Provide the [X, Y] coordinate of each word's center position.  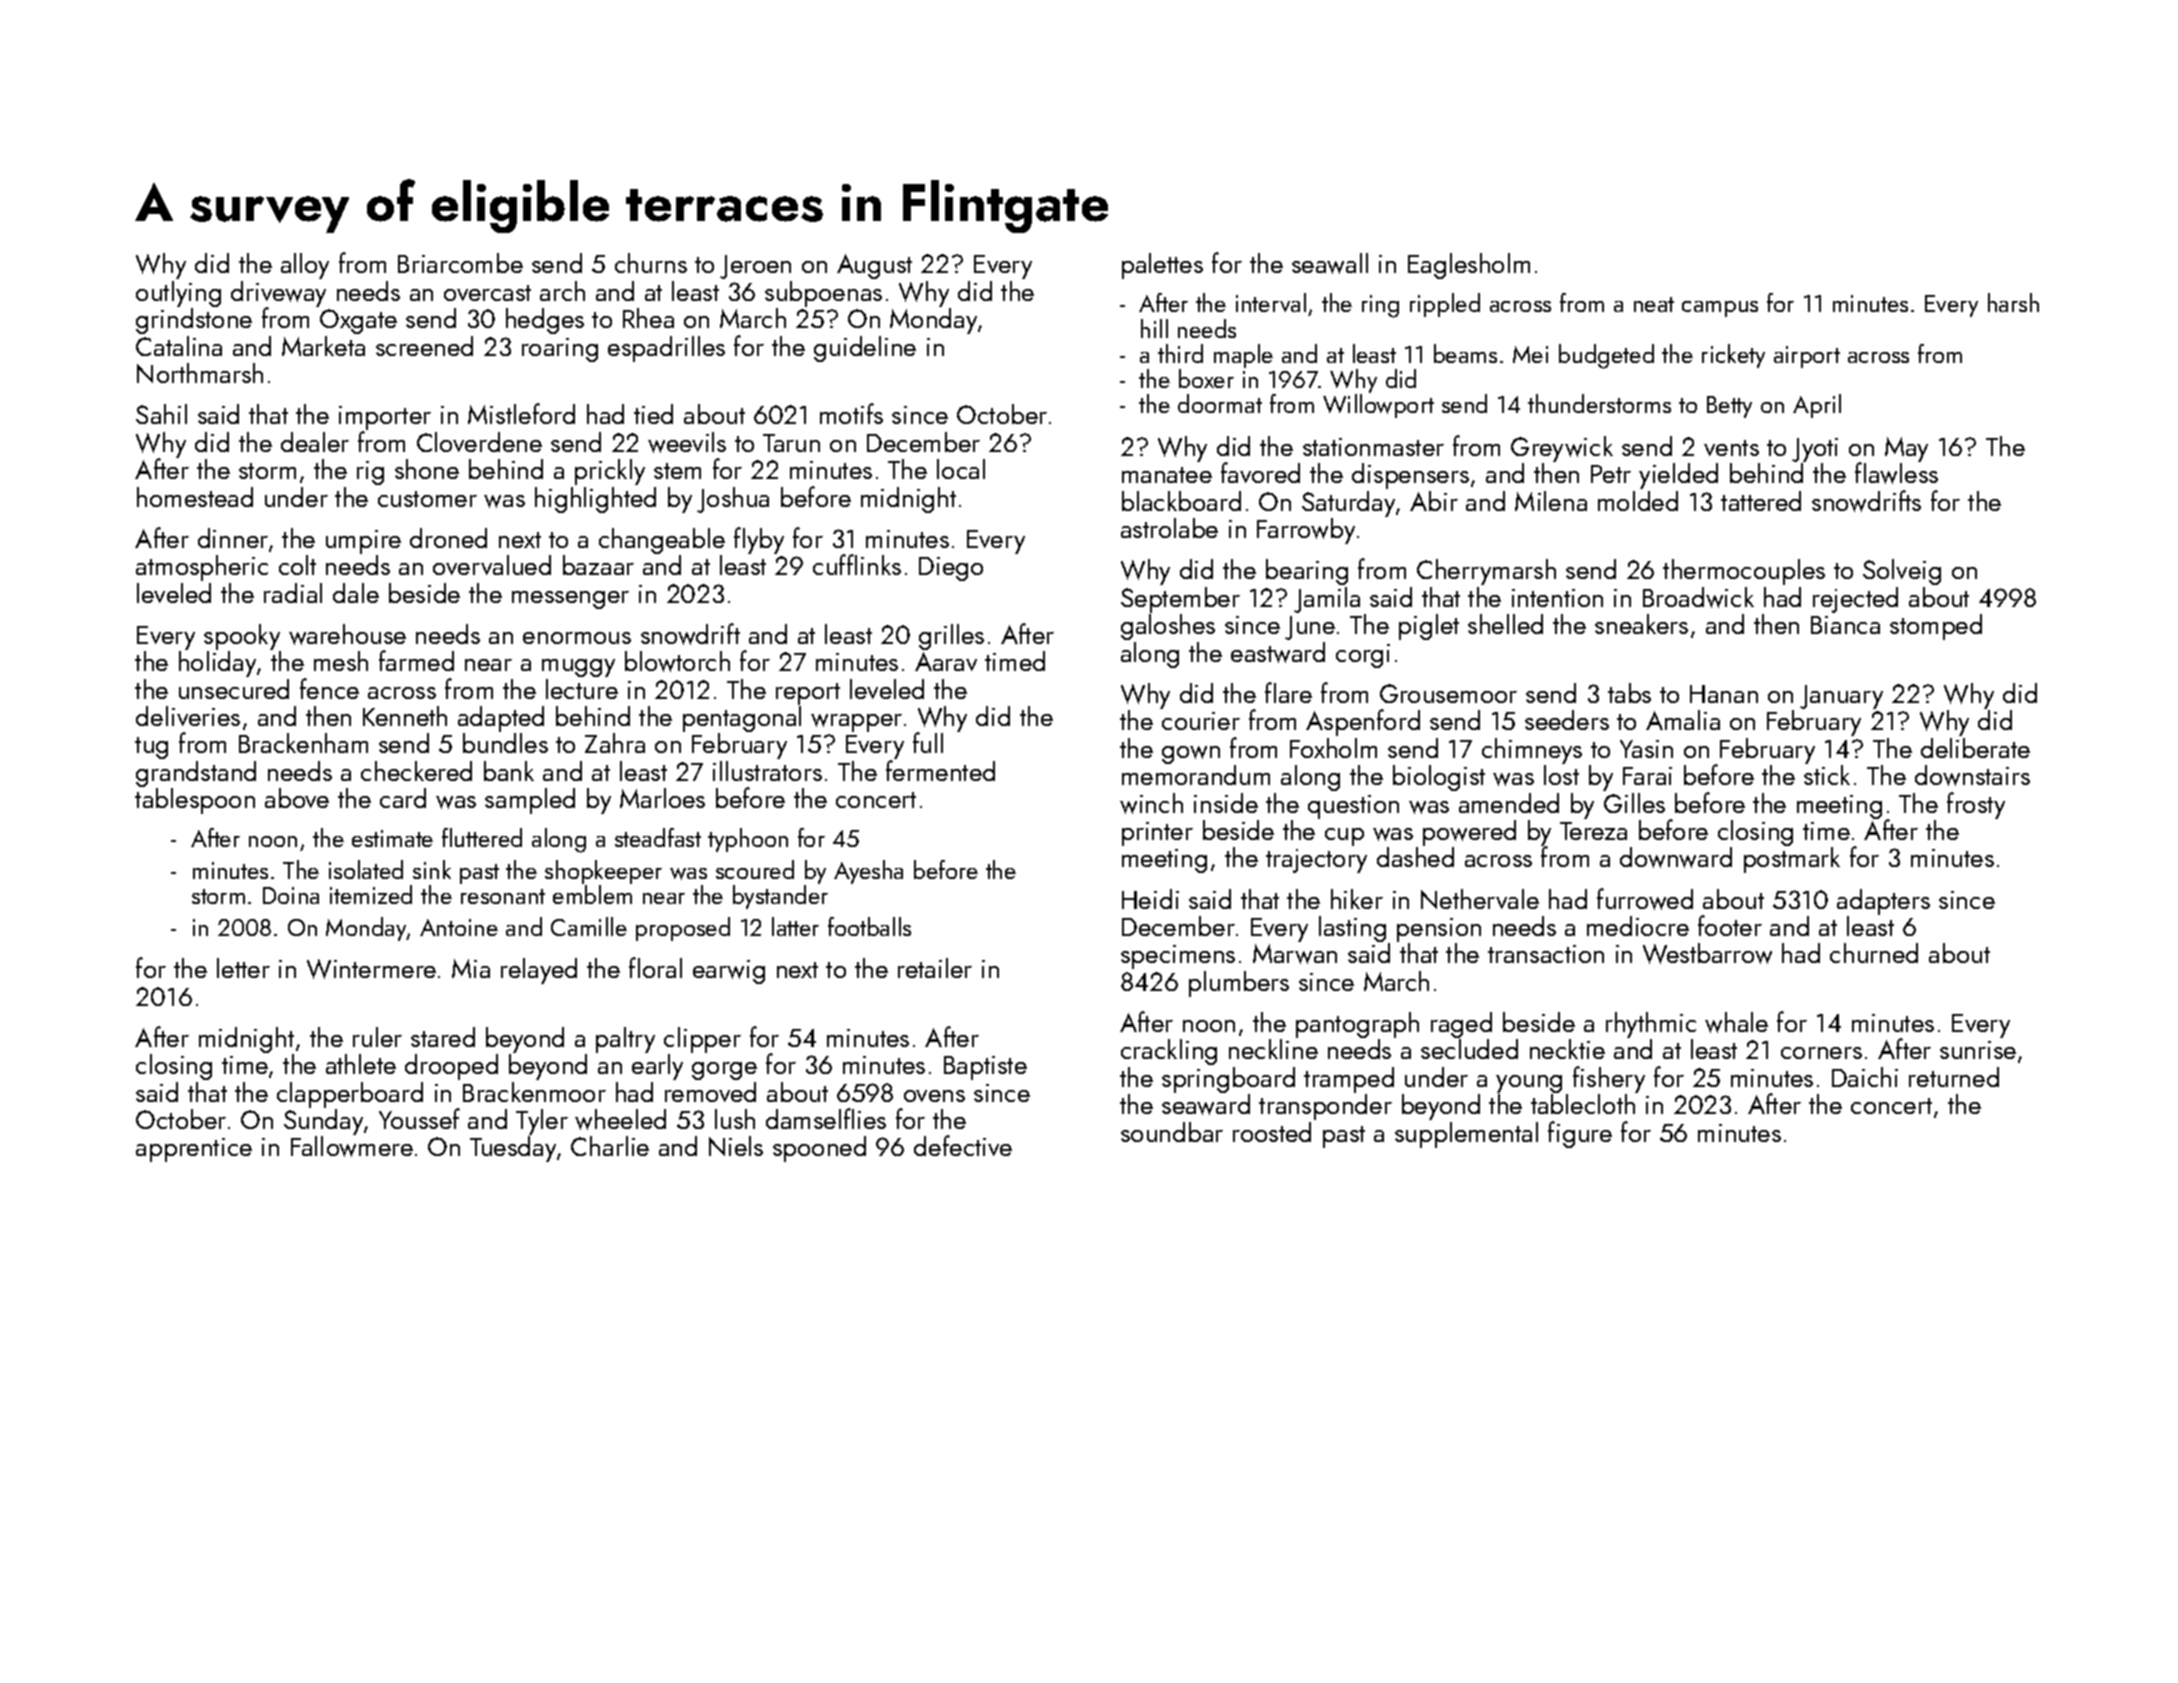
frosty [1976, 805]
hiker [1357, 899]
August [874, 266]
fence [329, 688]
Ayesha [868, 872]
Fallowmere [352, 1146]
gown [1191, 755]
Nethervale [1480, 899]
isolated [366, 869]
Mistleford [521, 413]
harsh [2013, 302]
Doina [291, 895]
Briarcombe [460, 263]
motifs [851, 413]
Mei [1530, 354]
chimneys [1532, 751]
